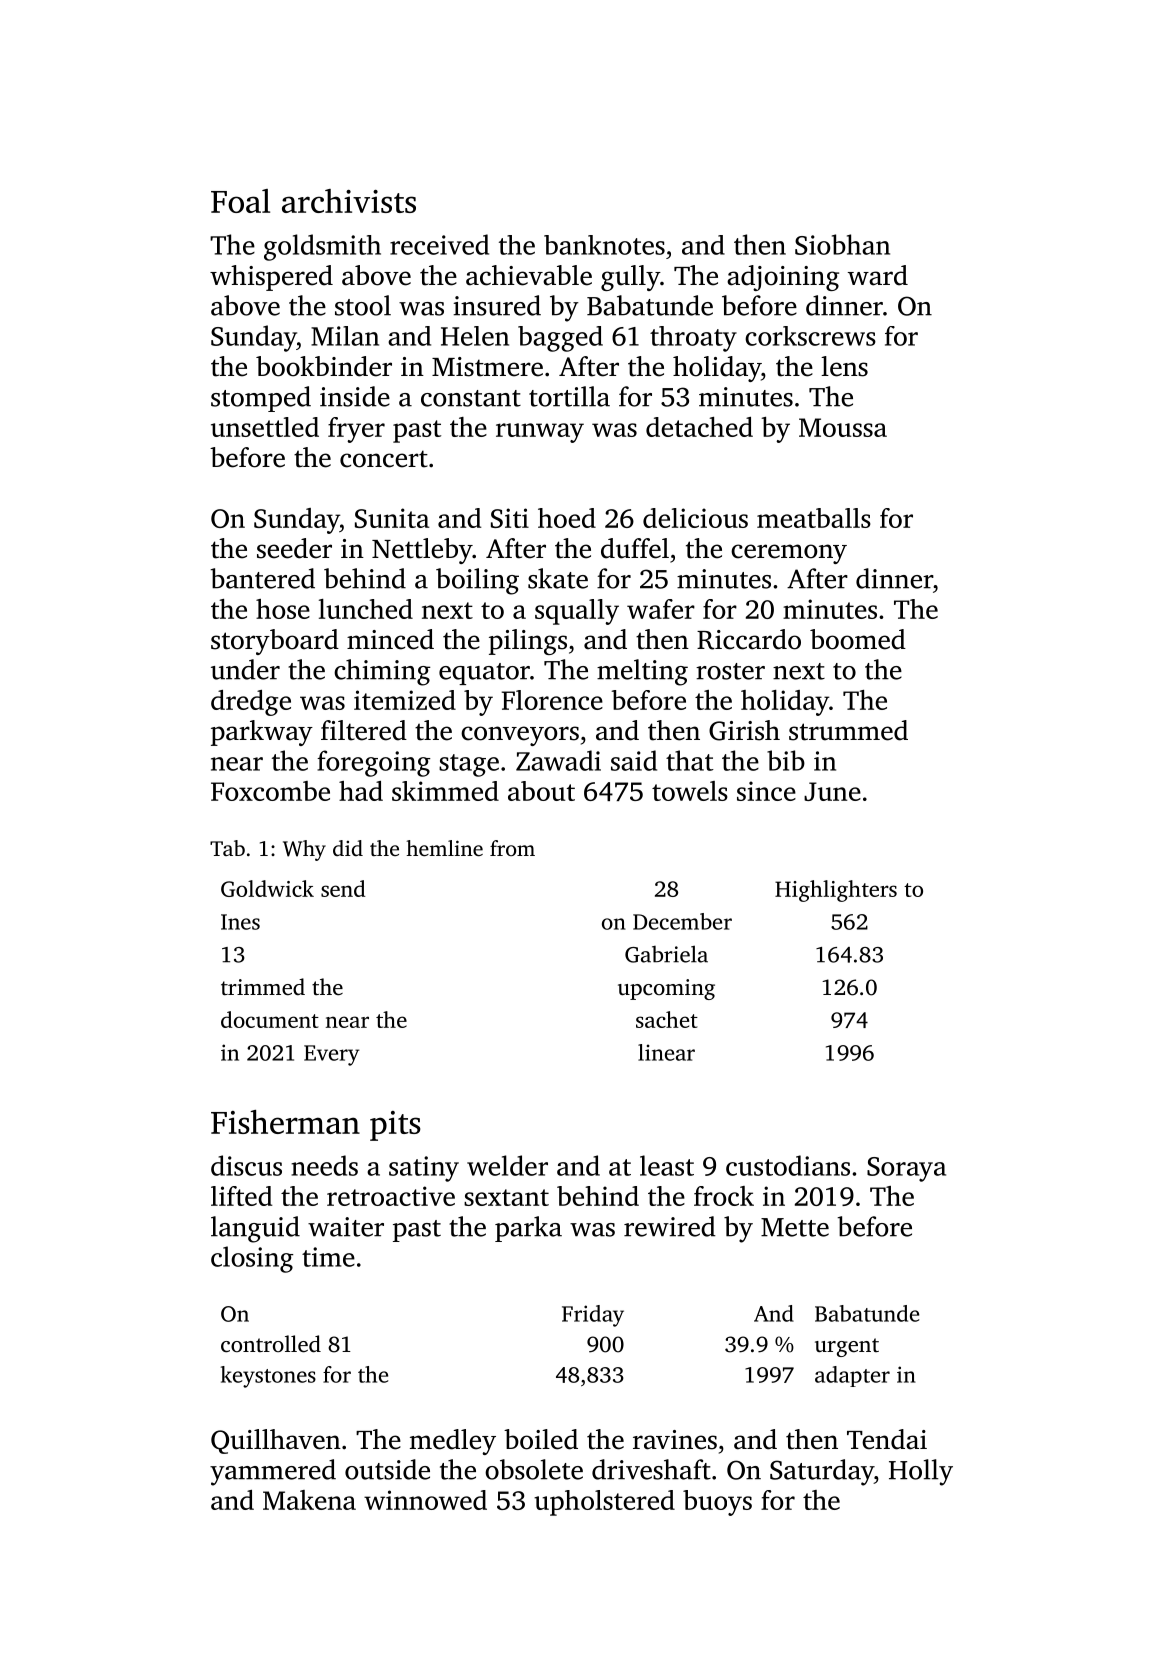 The height and width of the page is (1654, 1165). I want to click on Highlighters, so click(836, 891).
